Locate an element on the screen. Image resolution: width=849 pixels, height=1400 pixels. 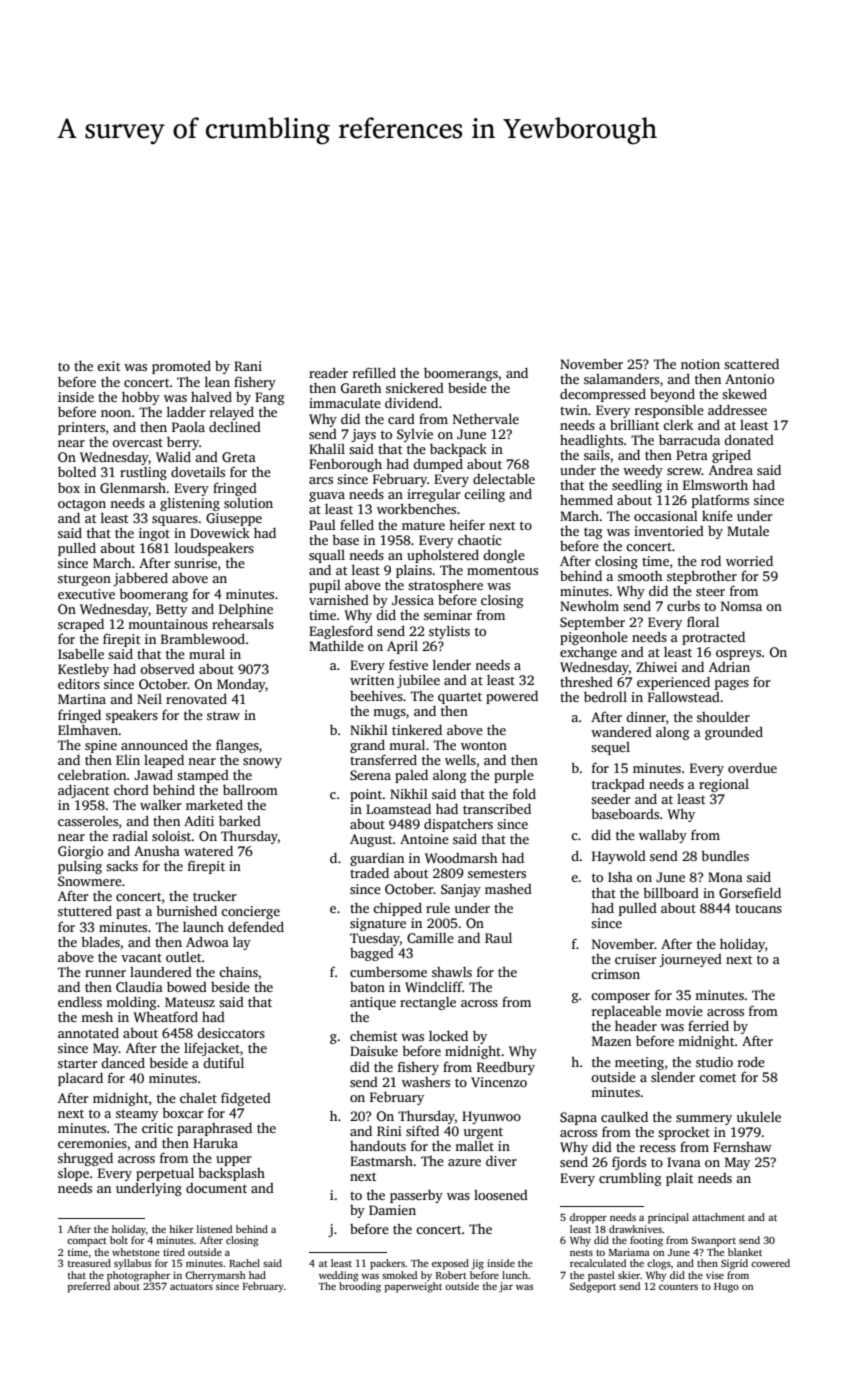
exit is located at coordinates (108, 366).
